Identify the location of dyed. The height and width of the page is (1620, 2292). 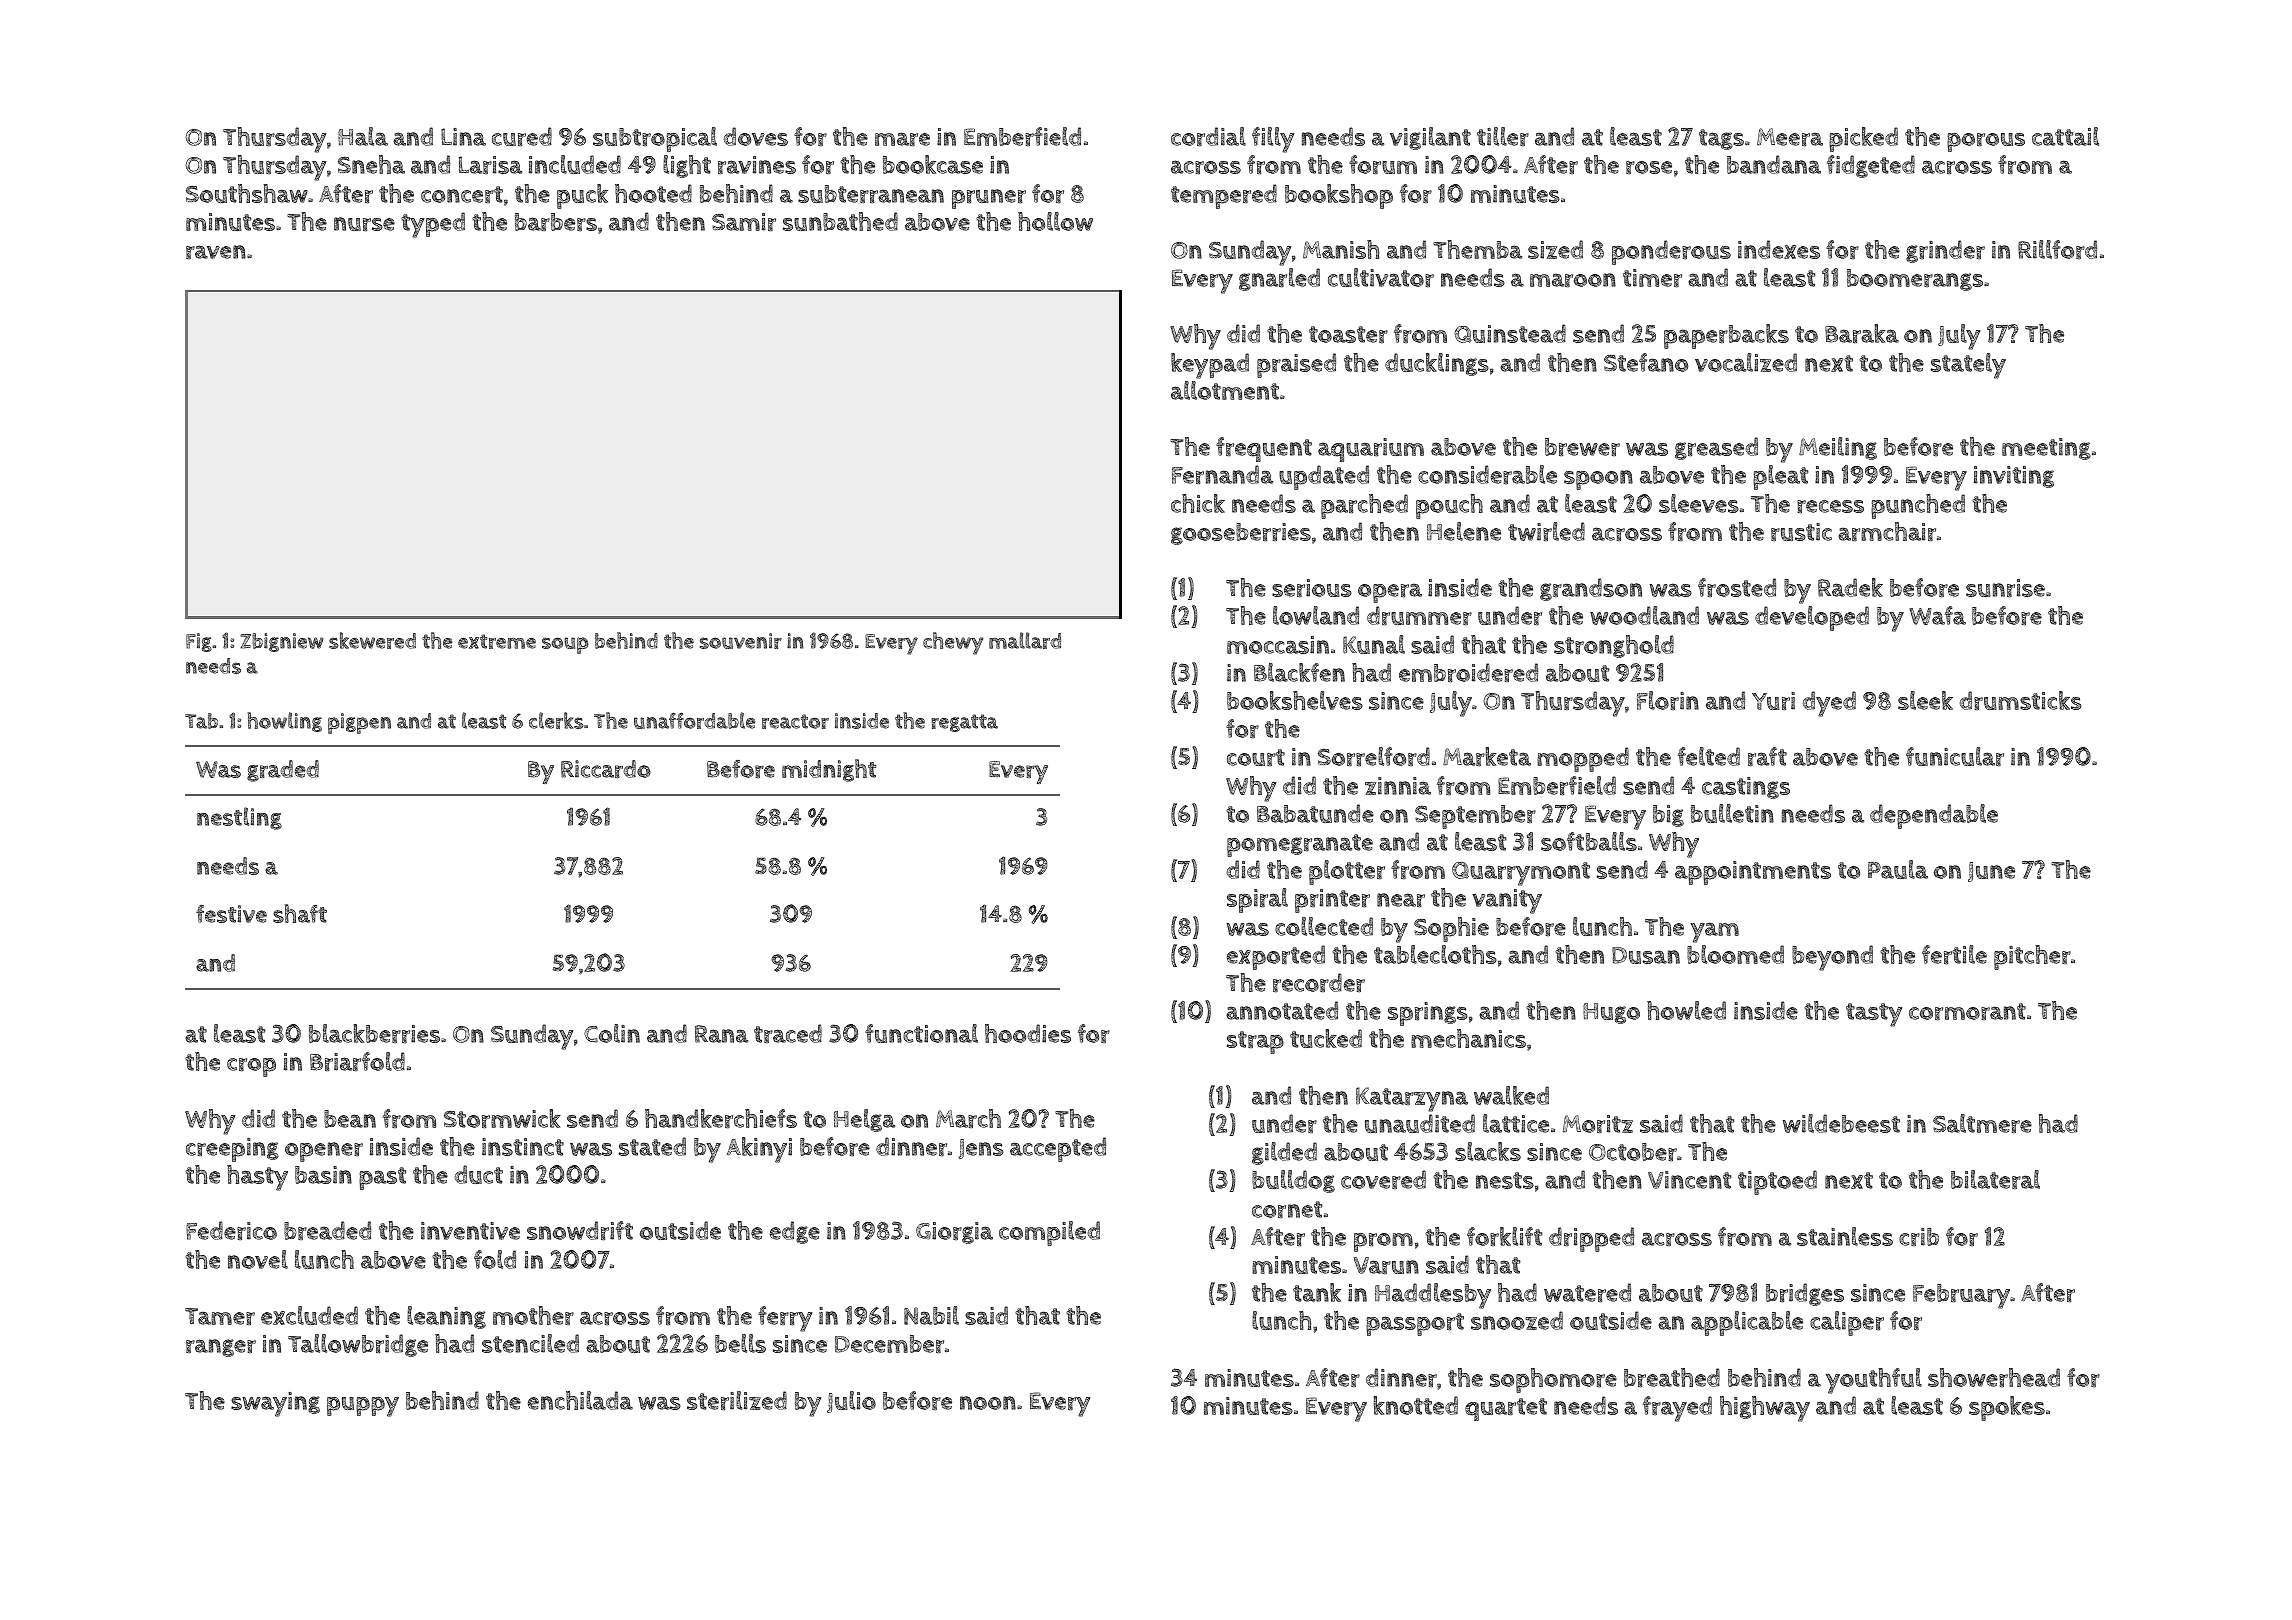
(1829, 704).
